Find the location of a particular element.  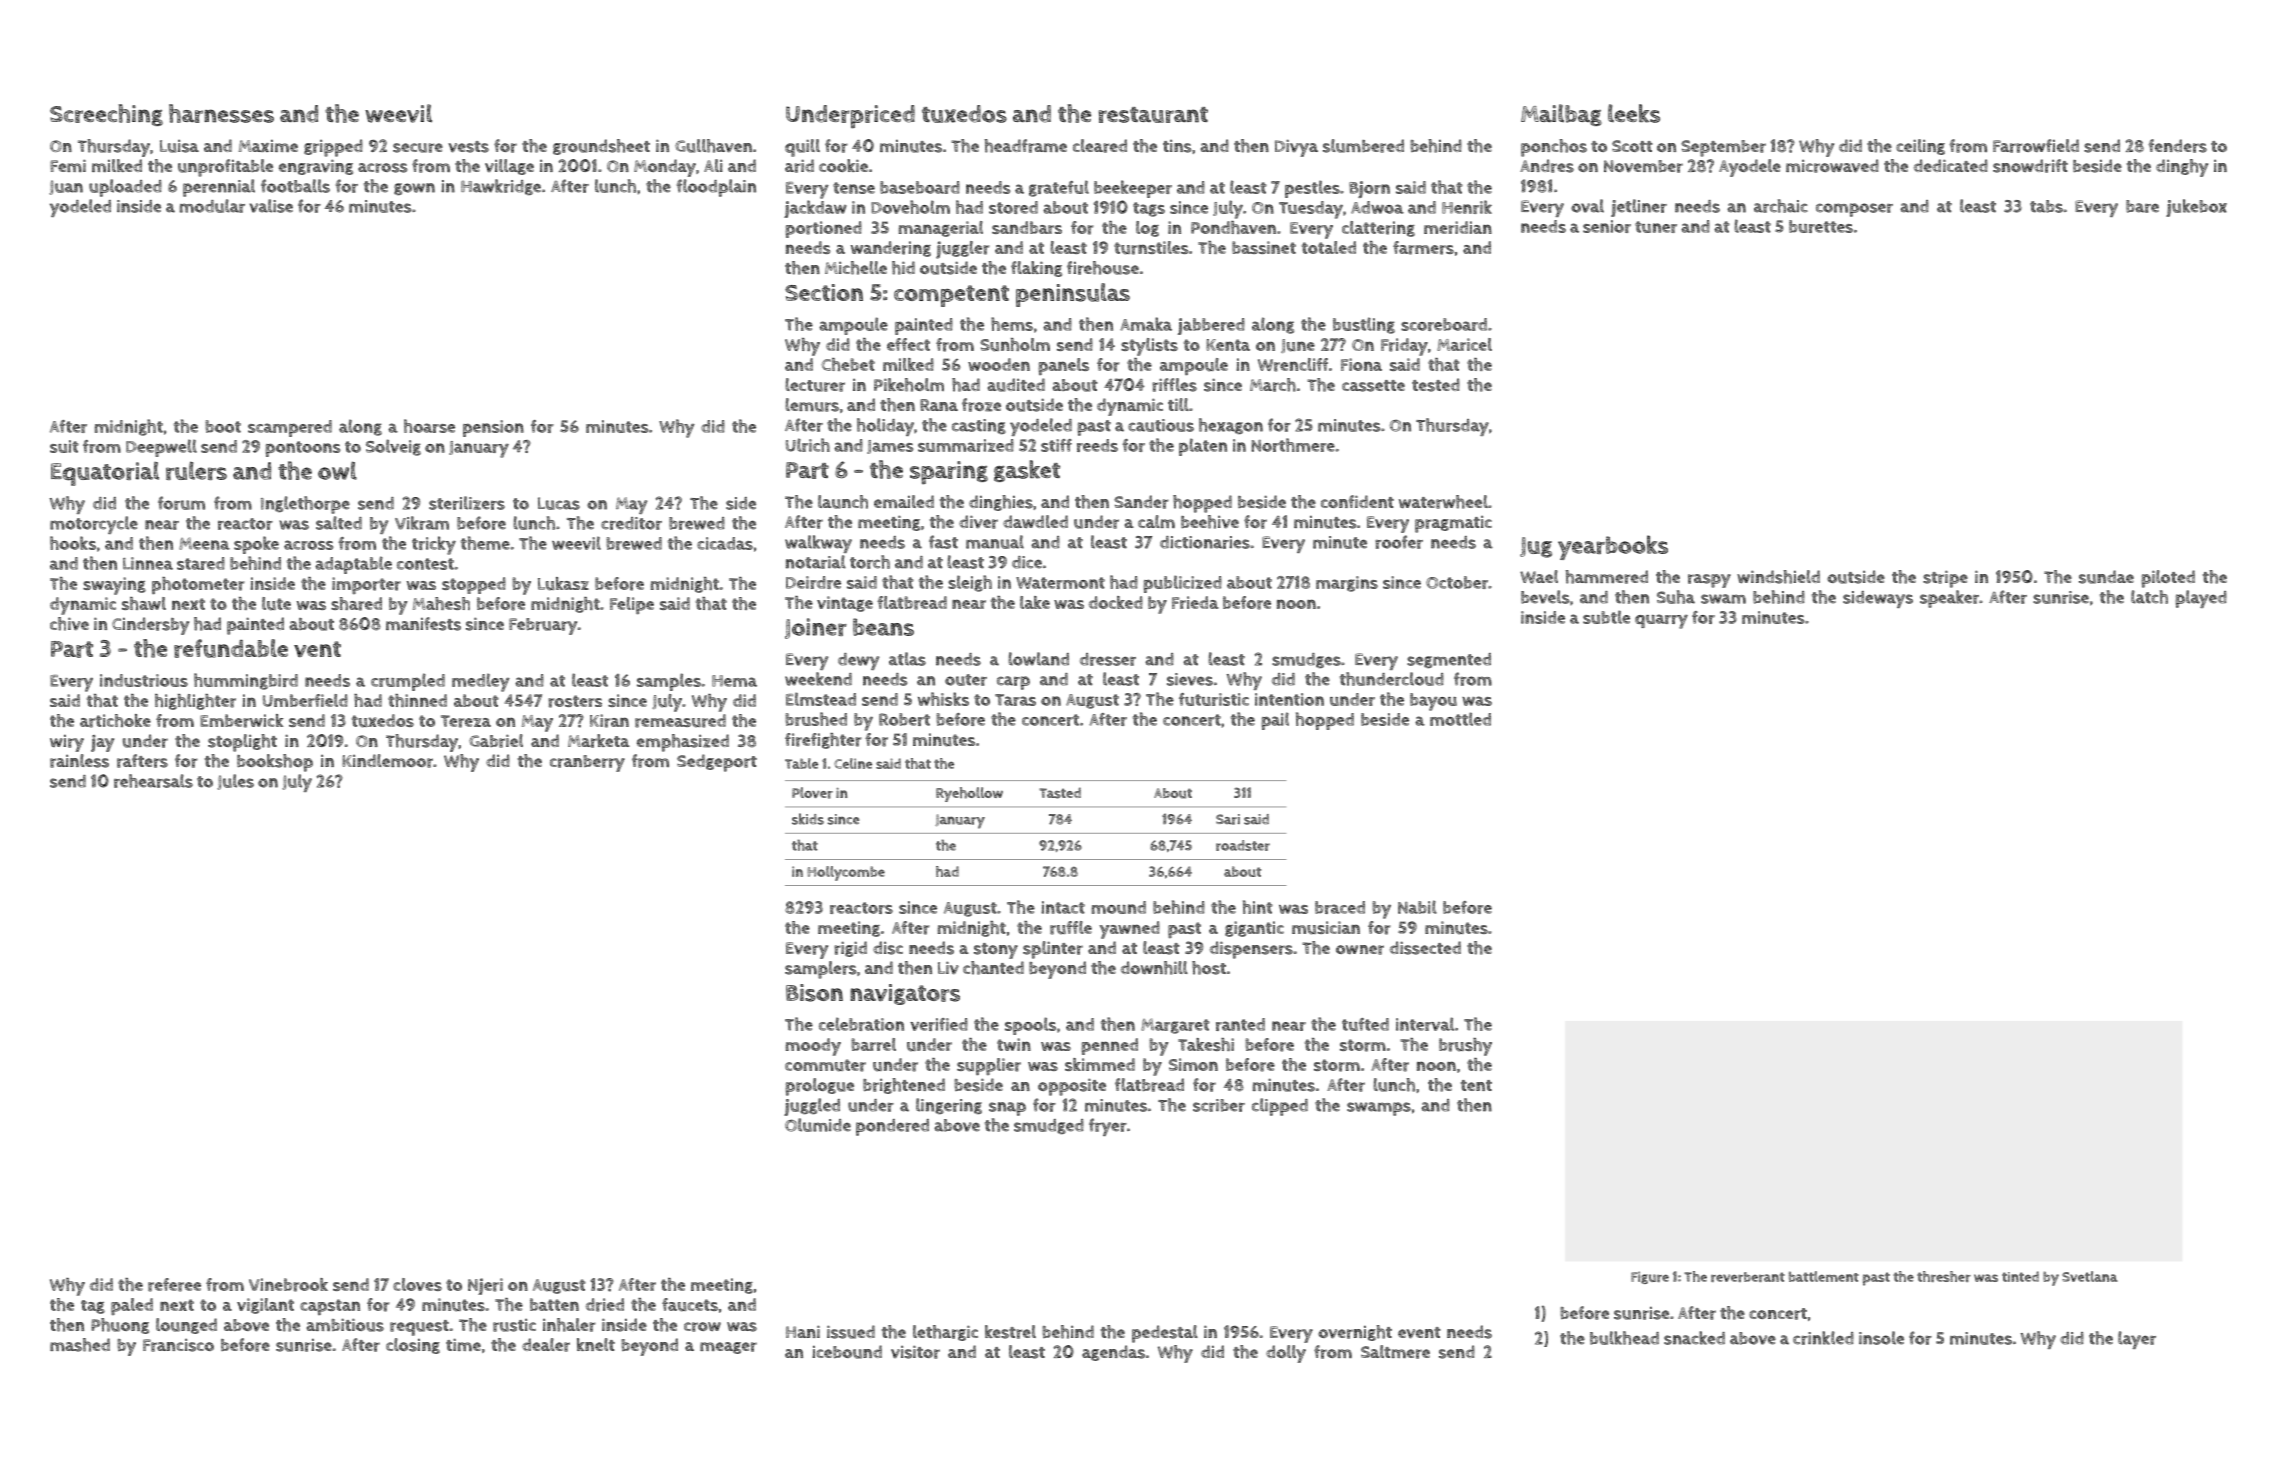

restaurant is located at coordinates (1153, 115).
